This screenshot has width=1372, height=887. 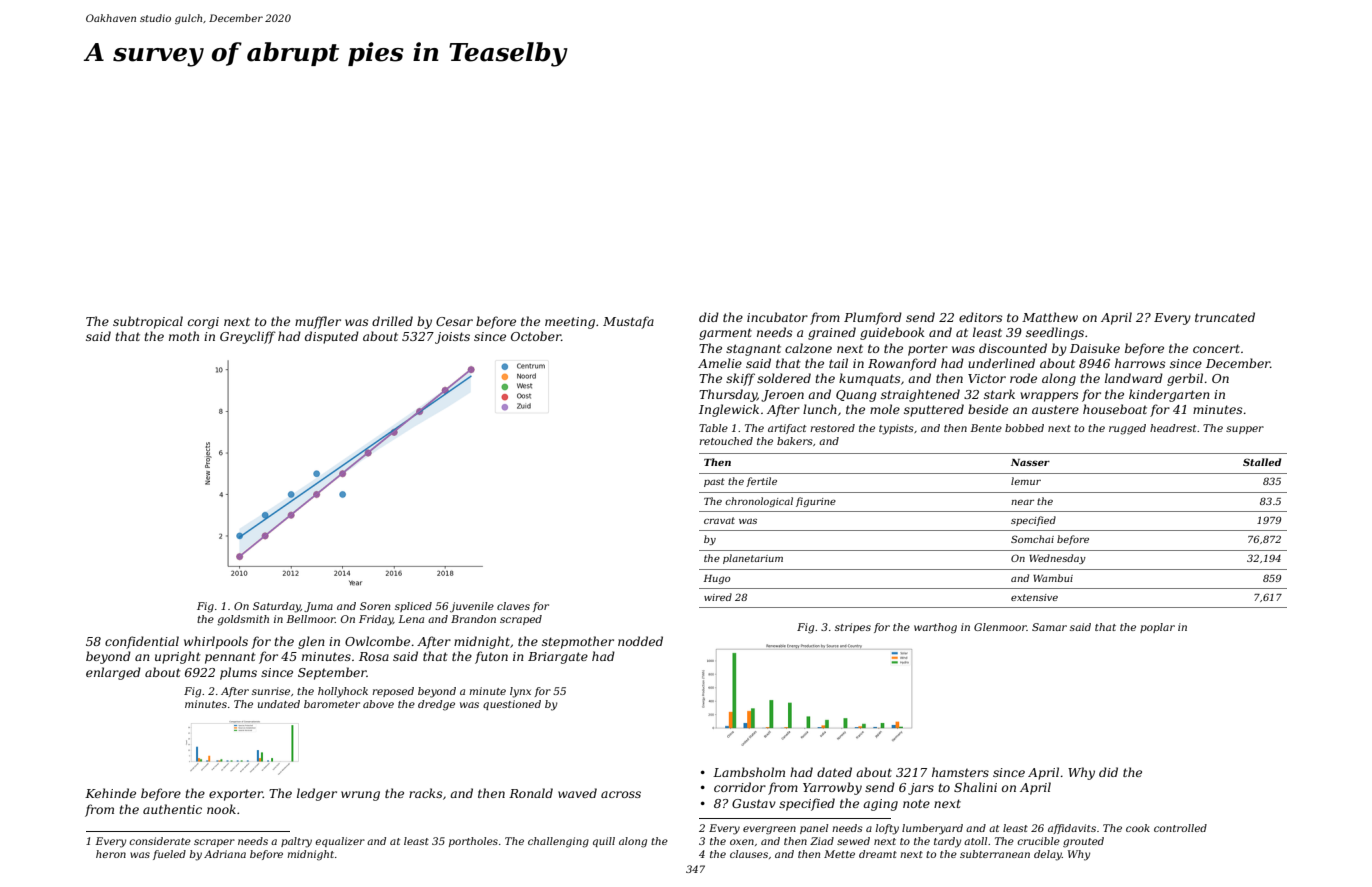 What do you see at coordinates (521, 620) in the screenshot?
I see `scraped` at bounding box center [521, 620].
